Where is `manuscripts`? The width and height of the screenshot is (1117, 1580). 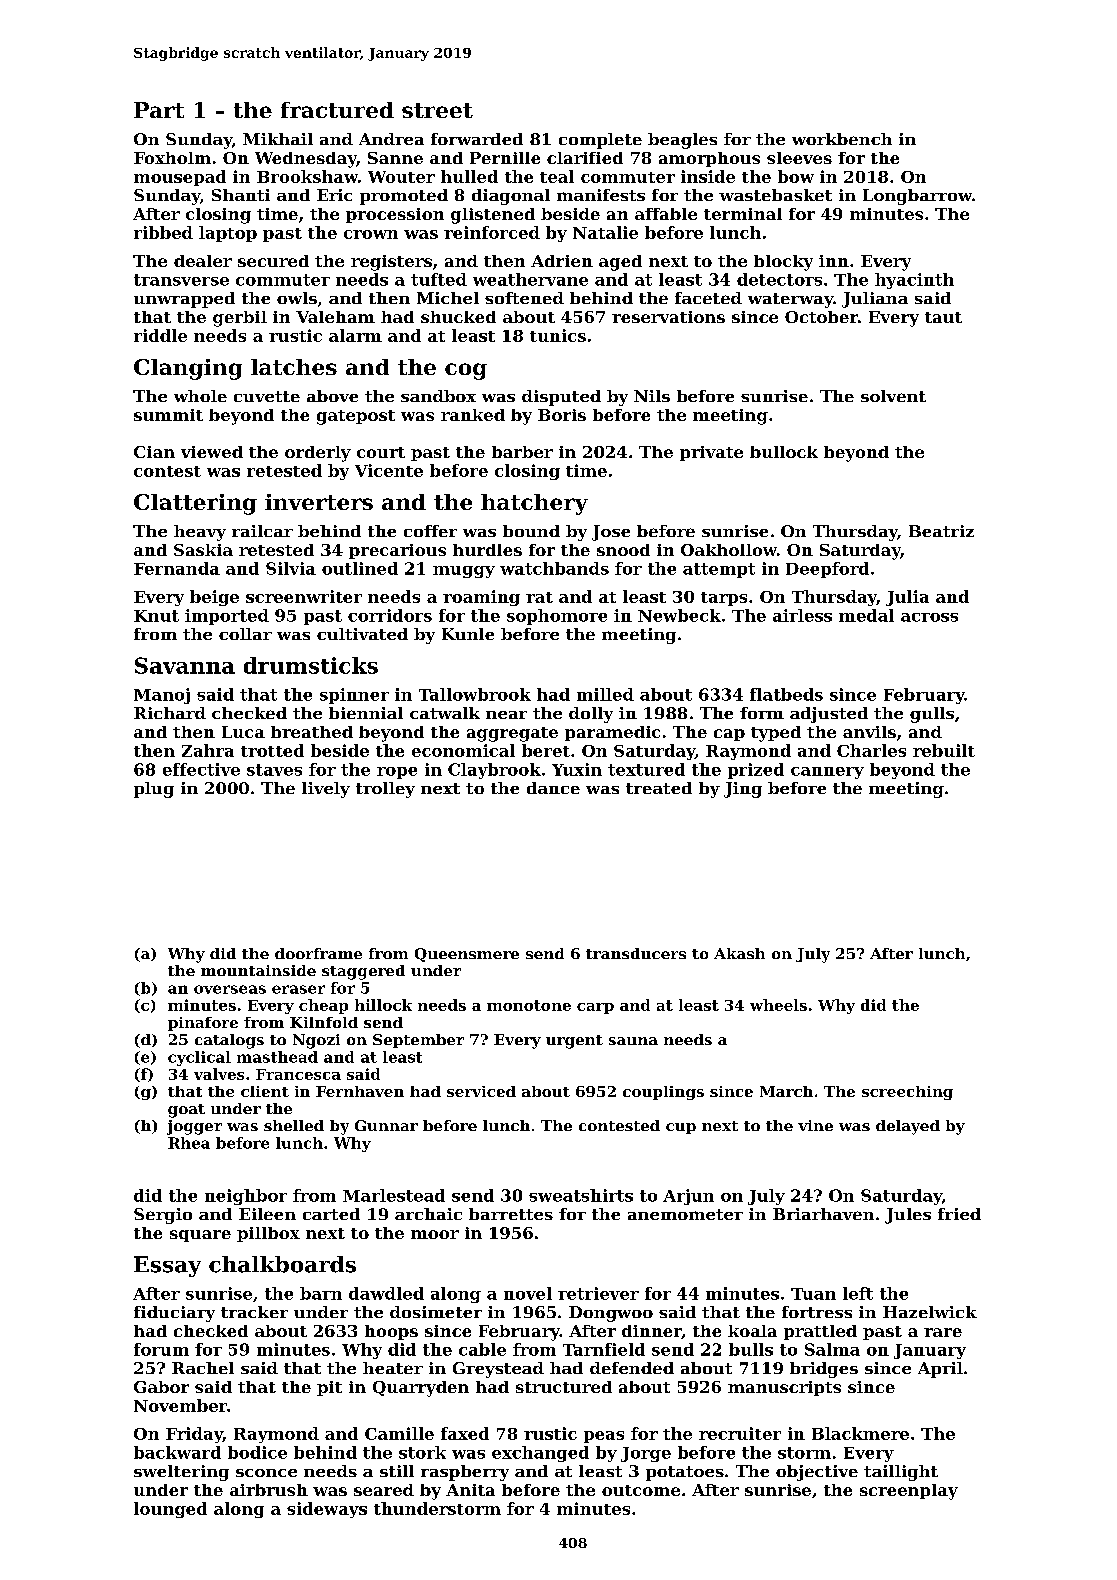
manuscripts is located at coordinates (784, 1388).
